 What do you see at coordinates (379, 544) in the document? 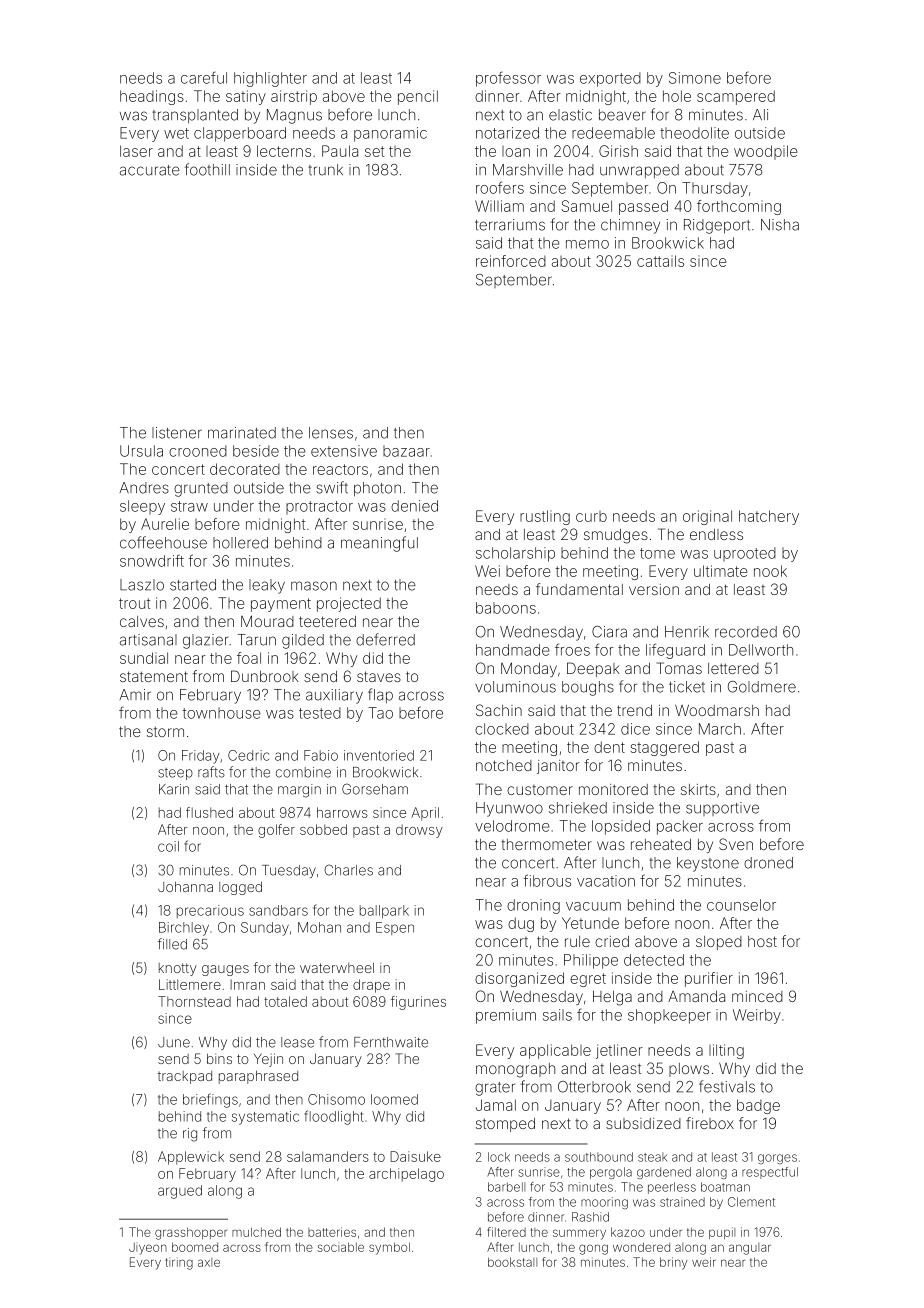
I see `meaningful` at bounding box center [379, 544].
